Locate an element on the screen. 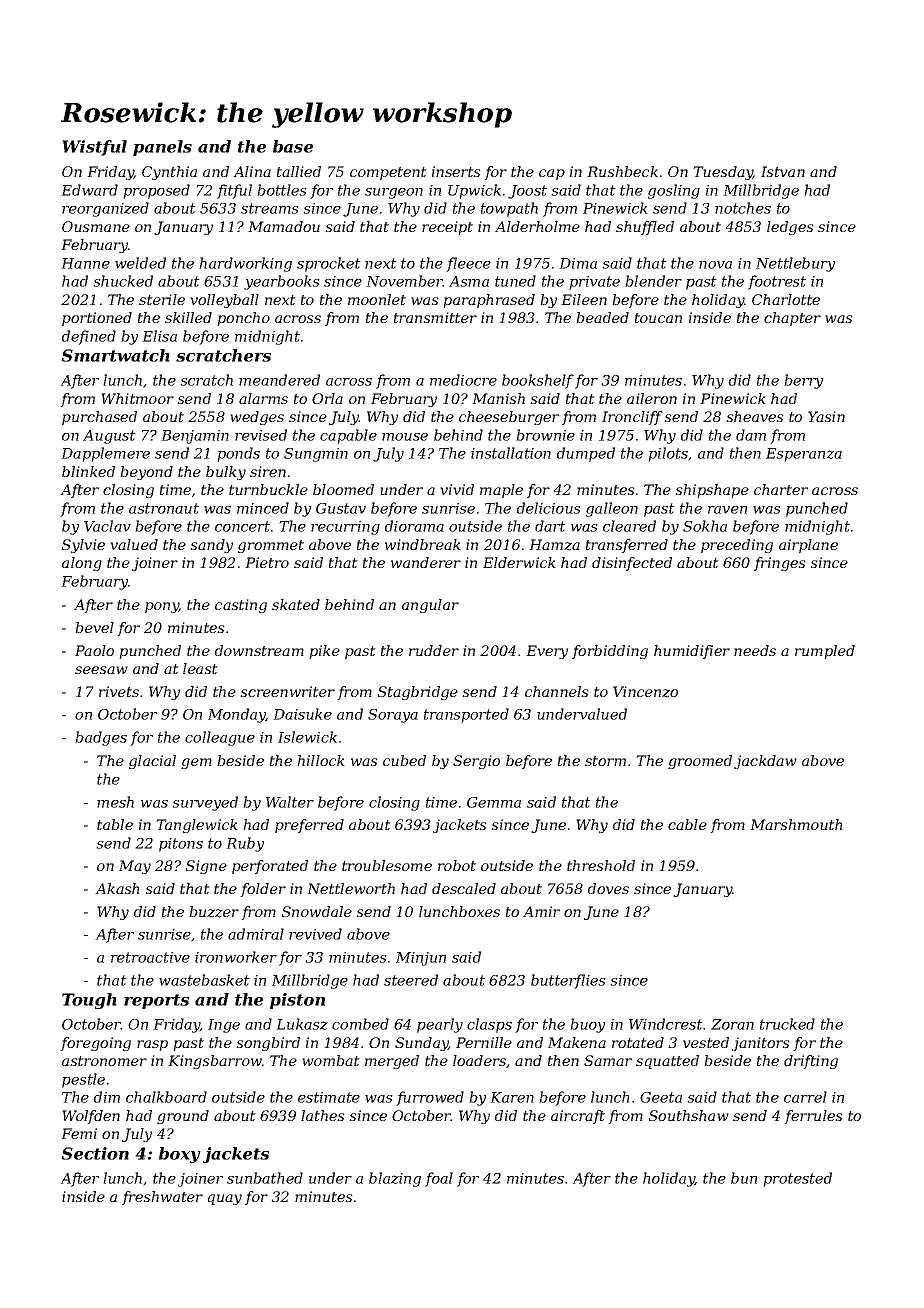 The width and height of the screenshot is (924, 1308). Sergio is located at coordinates (476, 762).
